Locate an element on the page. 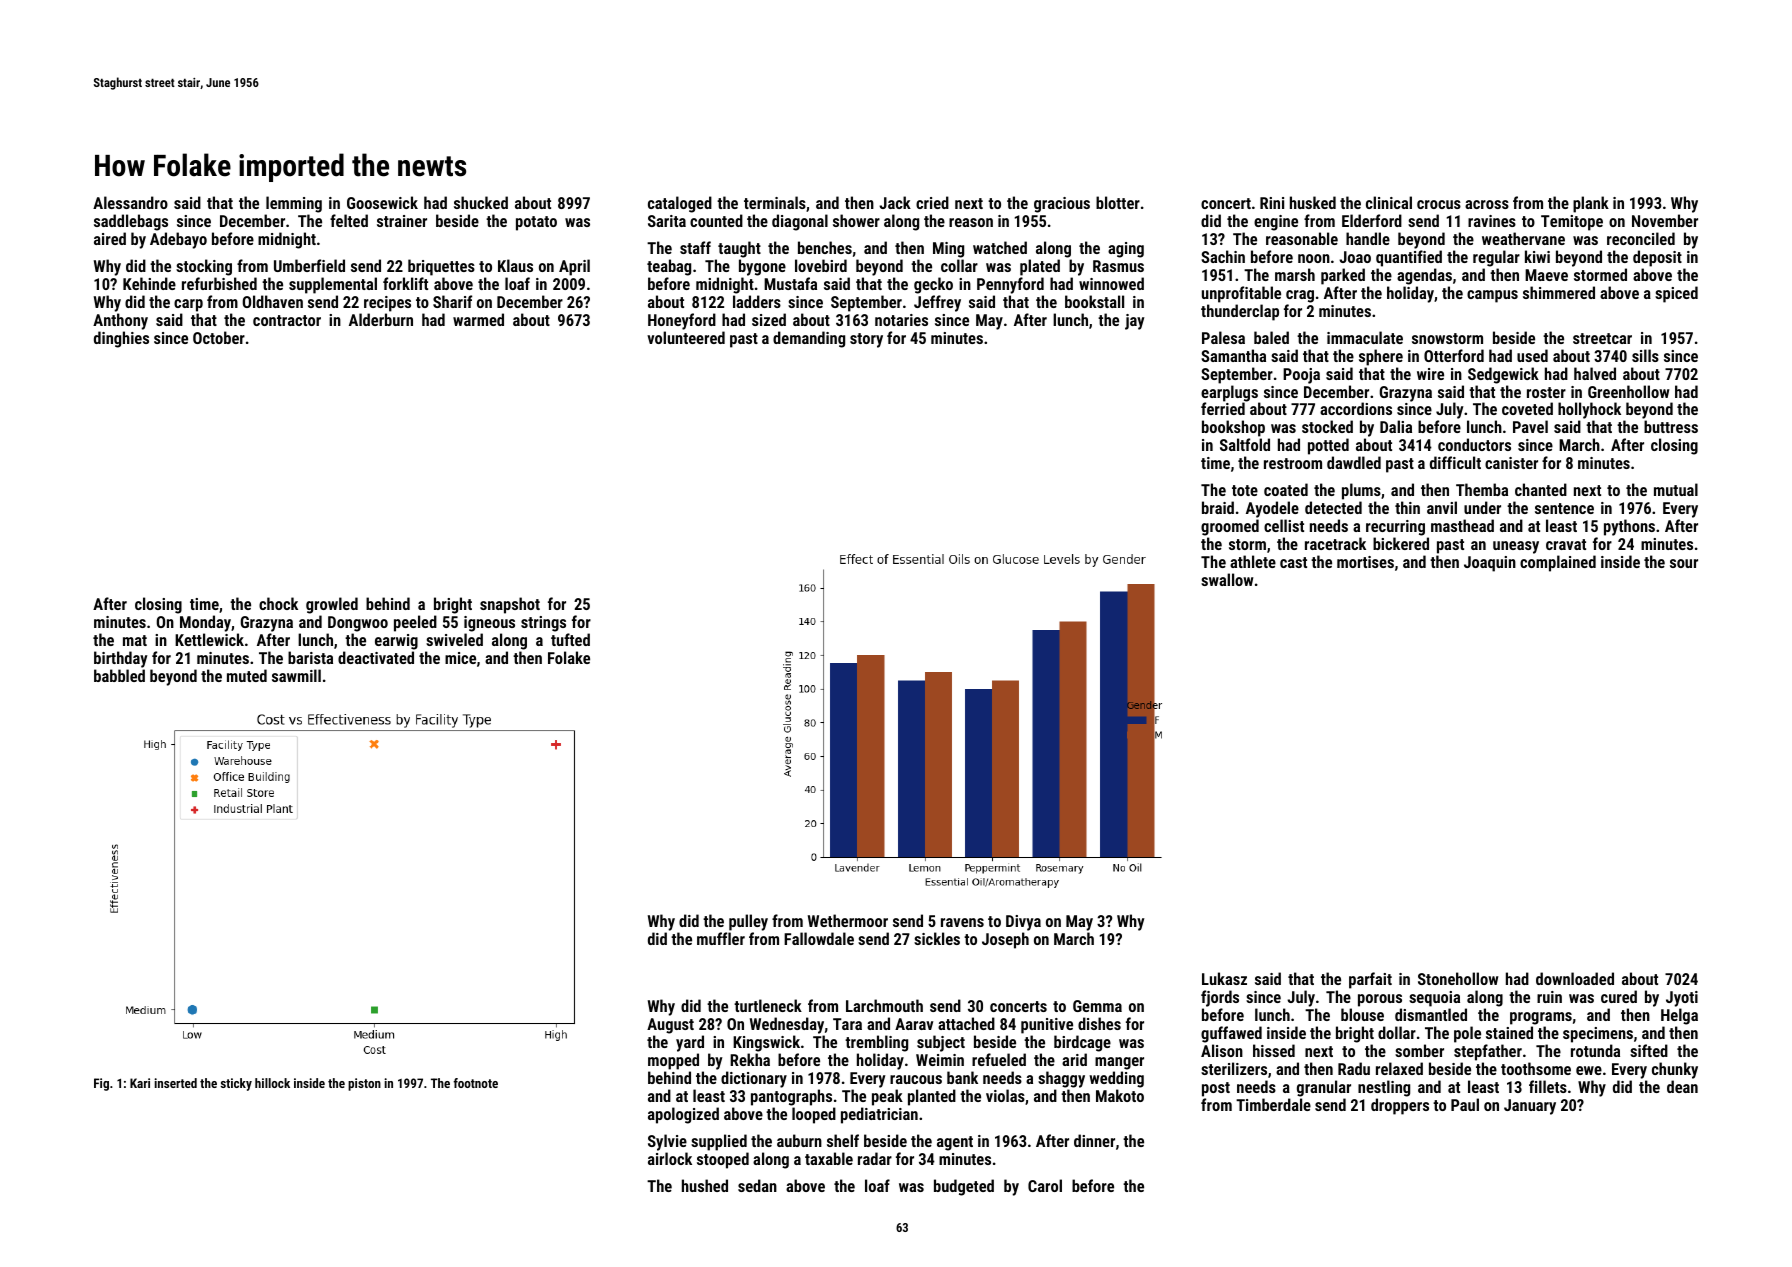 Image resolution: width=1792 pixels, height=1267 pixels. felted is located at coordinates (349, 220).
